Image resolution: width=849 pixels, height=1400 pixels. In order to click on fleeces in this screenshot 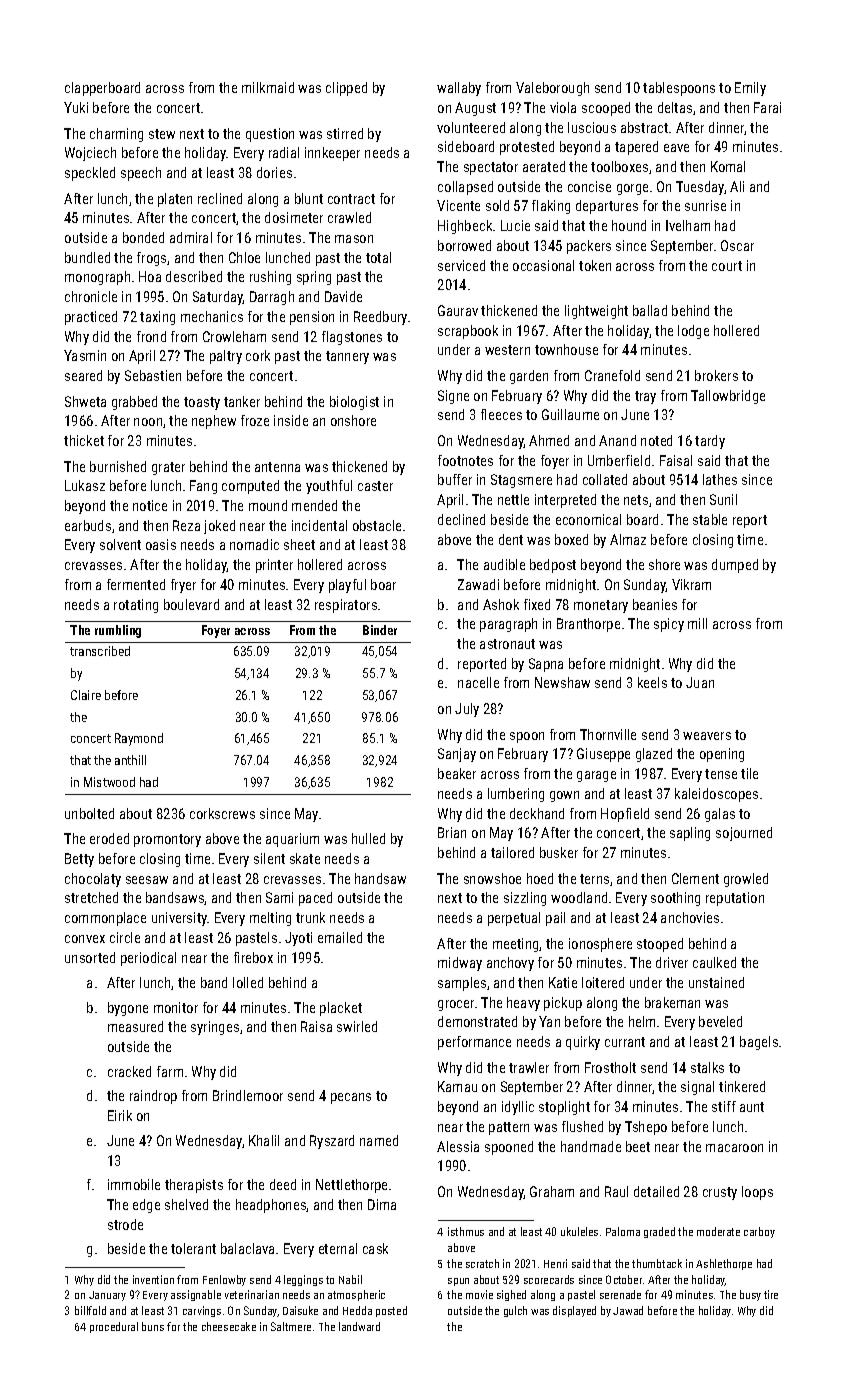, I will do `click(501, 414)`.
